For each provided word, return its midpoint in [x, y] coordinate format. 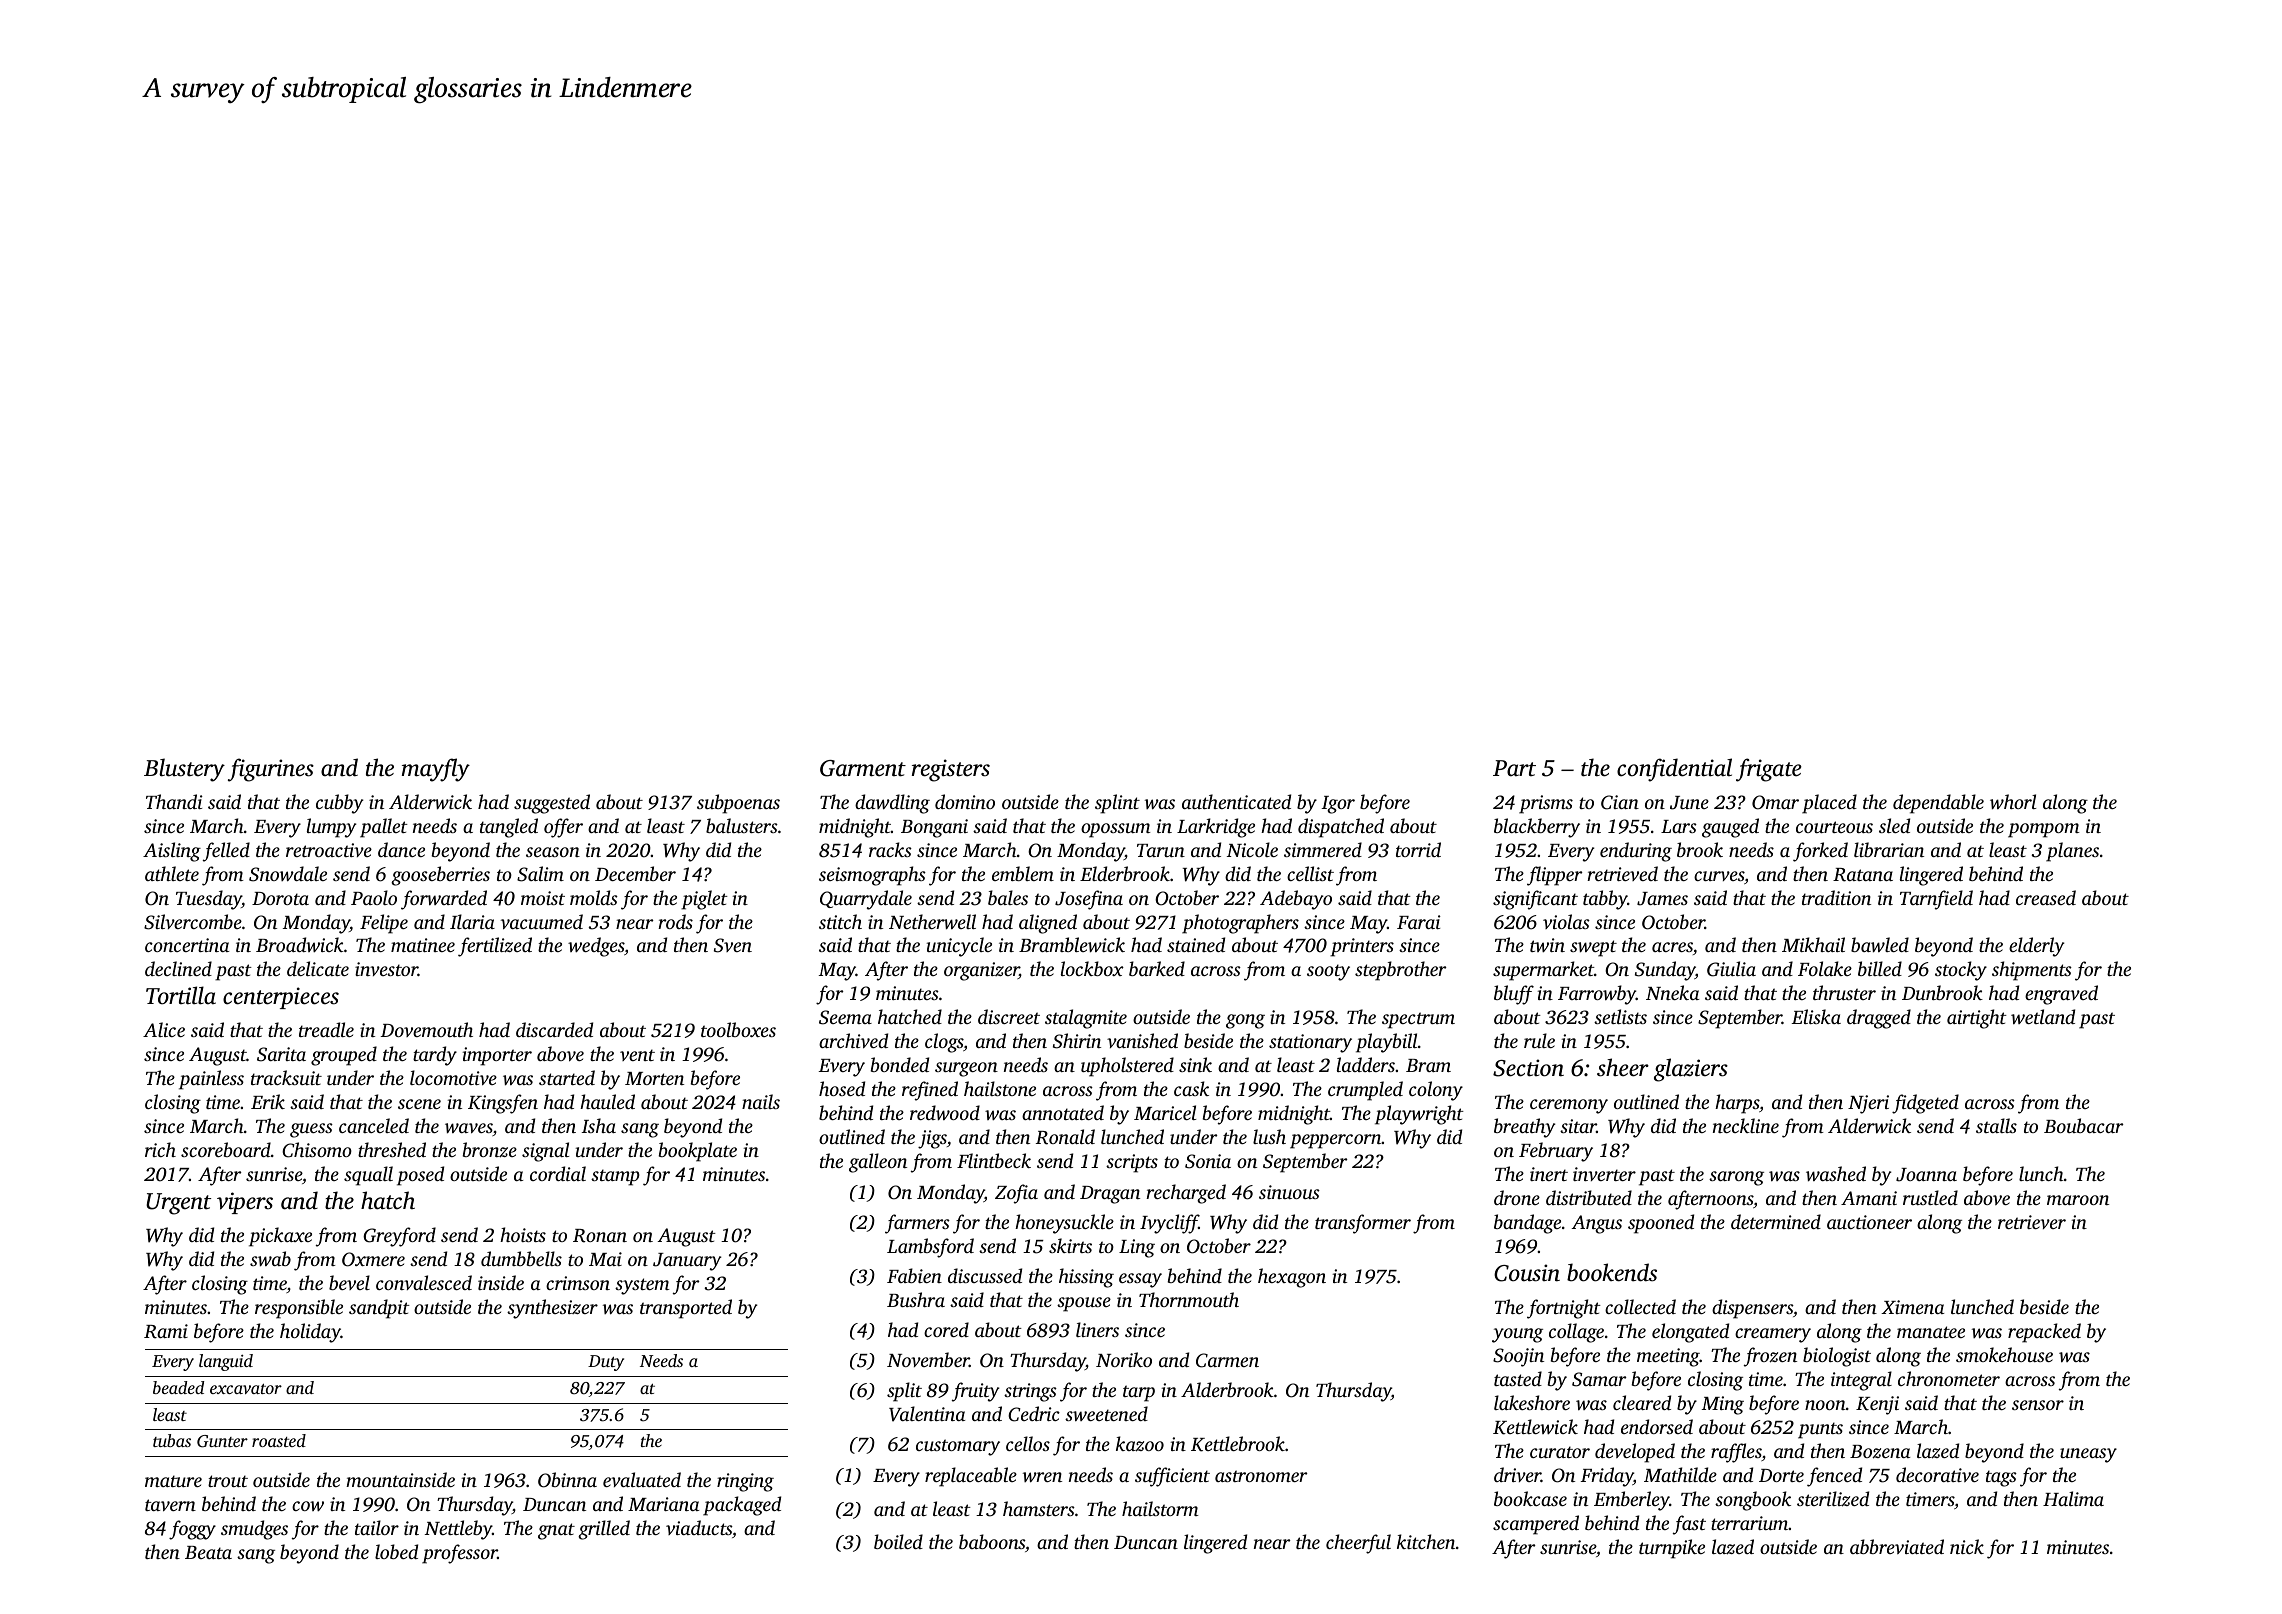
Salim [540, 874]
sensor [2038, 1405]
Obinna [567, 1480]
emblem [1023, 873]
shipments [2032, 971]
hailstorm [1160, 1508]
